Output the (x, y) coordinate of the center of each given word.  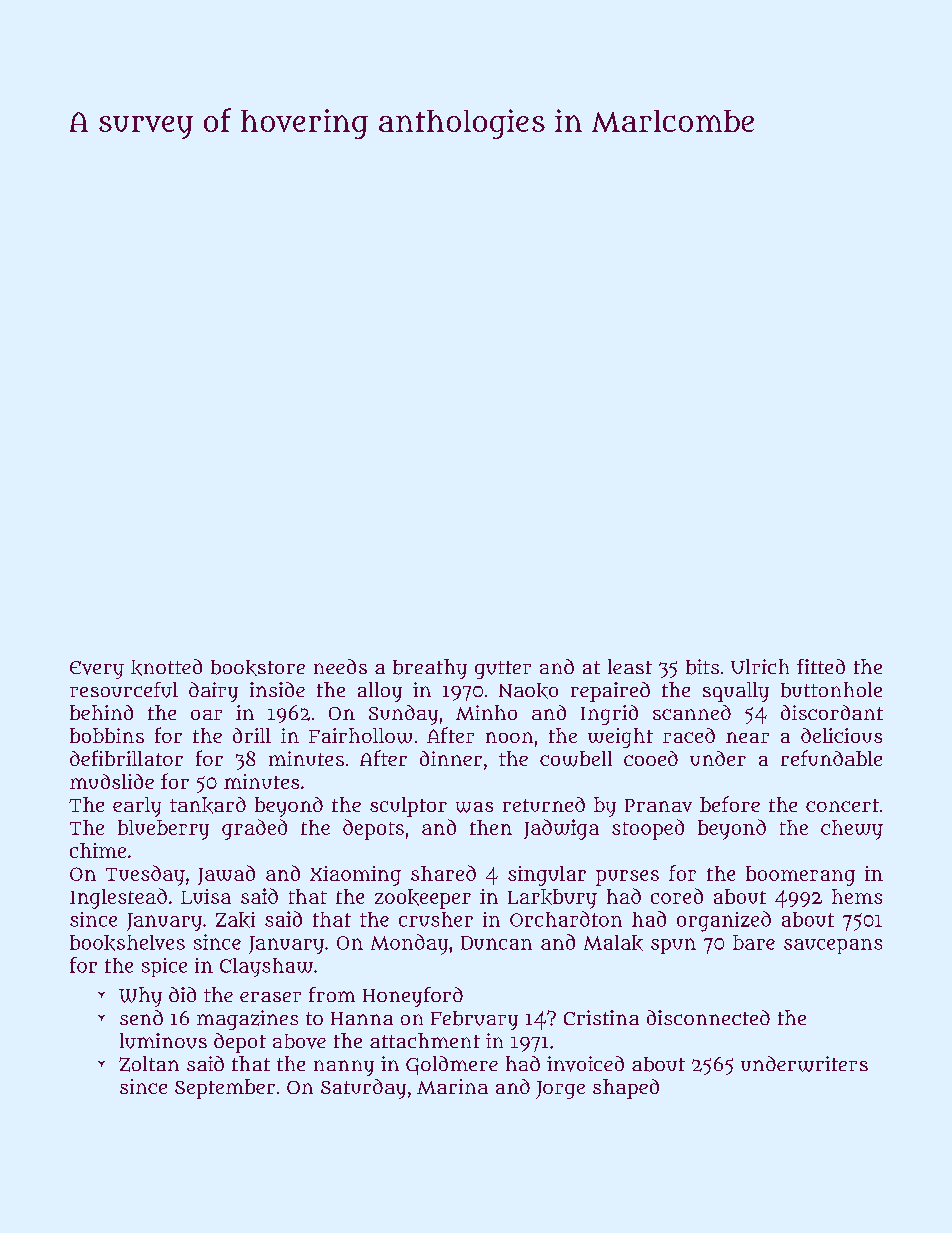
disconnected (708, 1017)
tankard (208, 805)
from (332, 994)
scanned (692, 712)
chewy (852, 830)
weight (620, 738)
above (299, 1041)
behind (101, 712)
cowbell (576, 759)
